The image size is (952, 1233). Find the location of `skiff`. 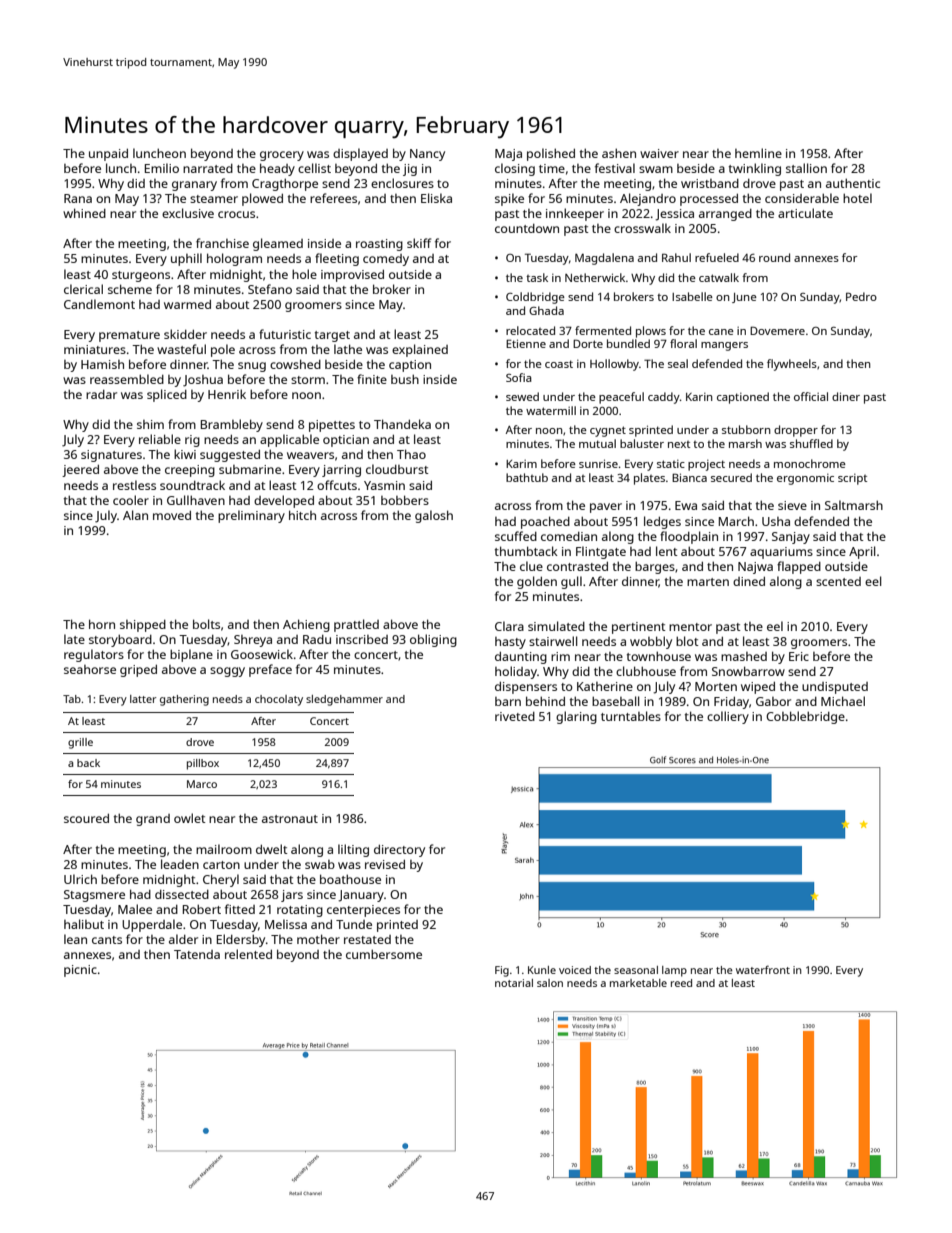

skiff is located at coordinates (419, 243).
